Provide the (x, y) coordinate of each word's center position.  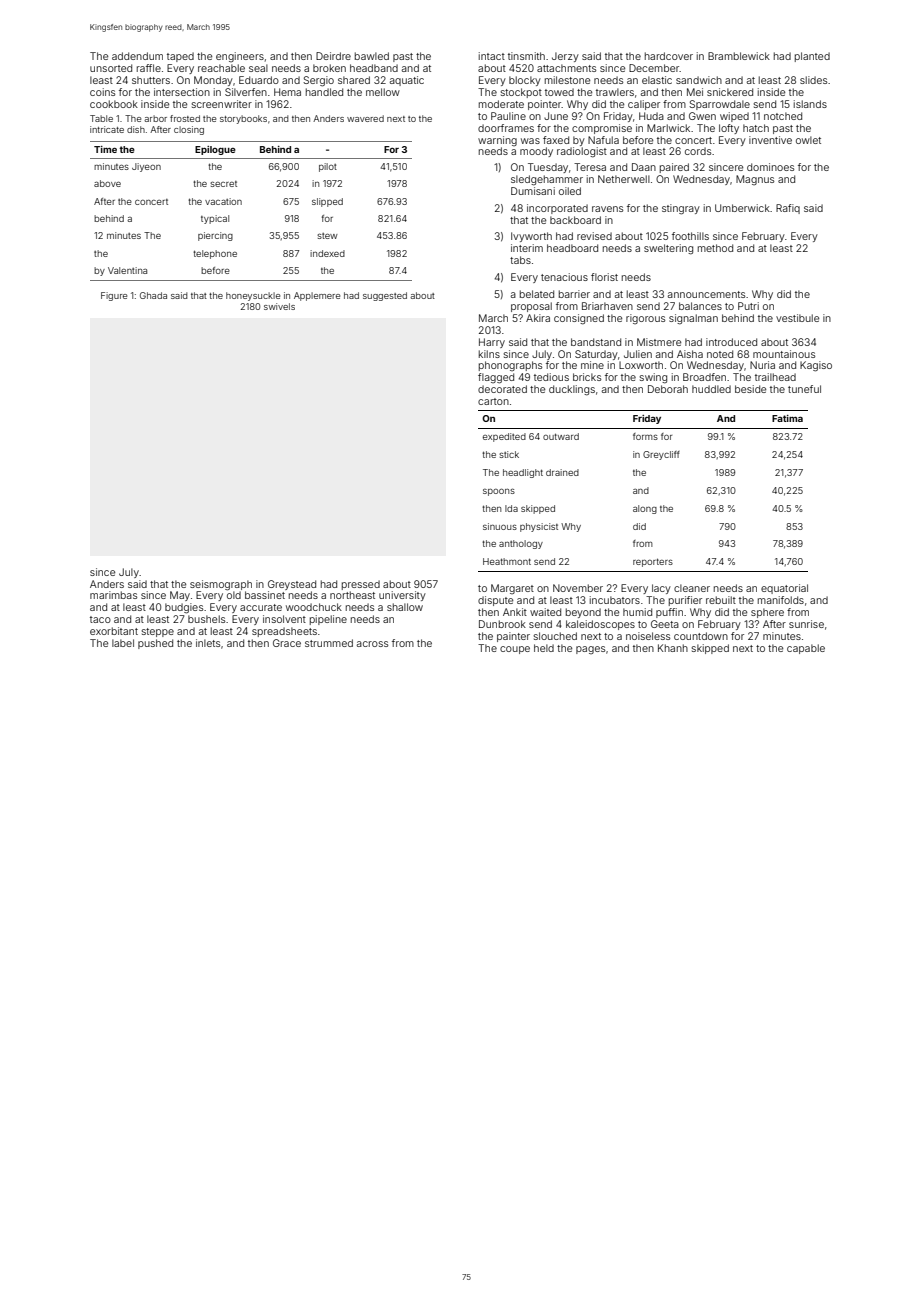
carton (493, 401)
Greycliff (661, 455)
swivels (279, 306)
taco (100, 619)
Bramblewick (739, 56)
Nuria (762, 365)
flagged (496, 378)
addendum (137, 56)
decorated (502, 389)
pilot (328, 167)
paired (674, 168)
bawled (372, 56)
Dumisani (533, 191)
